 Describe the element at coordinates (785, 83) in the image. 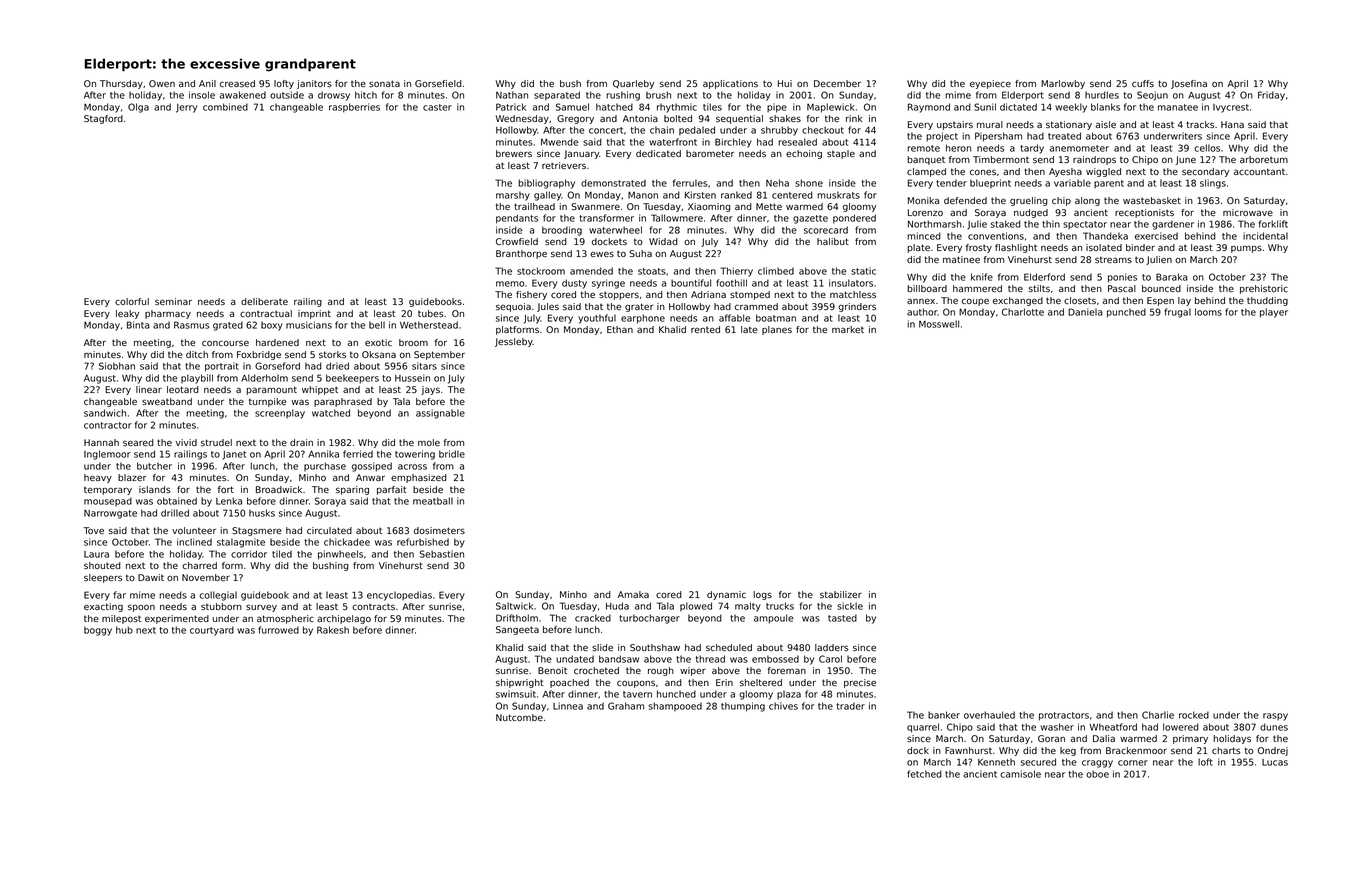

I see `Hui` at that location.
